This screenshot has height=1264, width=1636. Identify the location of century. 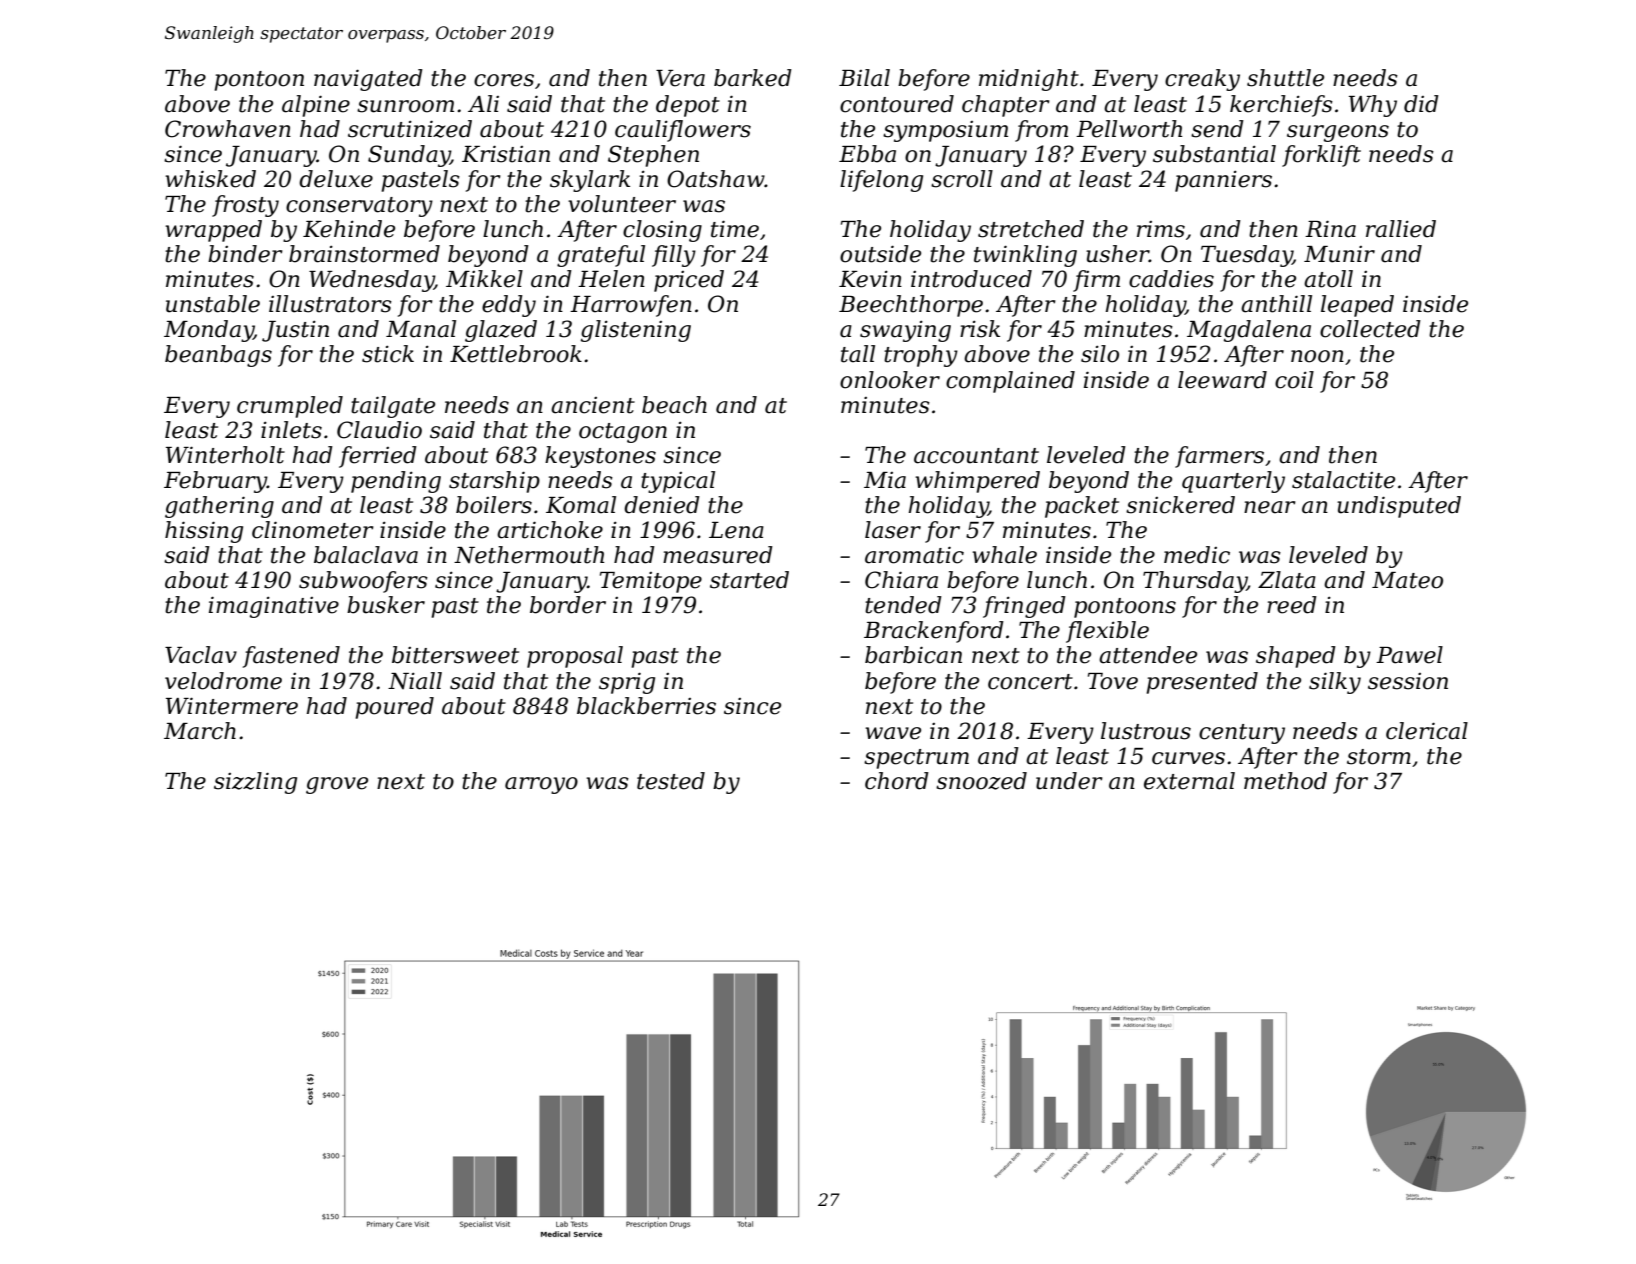
(1242, 734).
